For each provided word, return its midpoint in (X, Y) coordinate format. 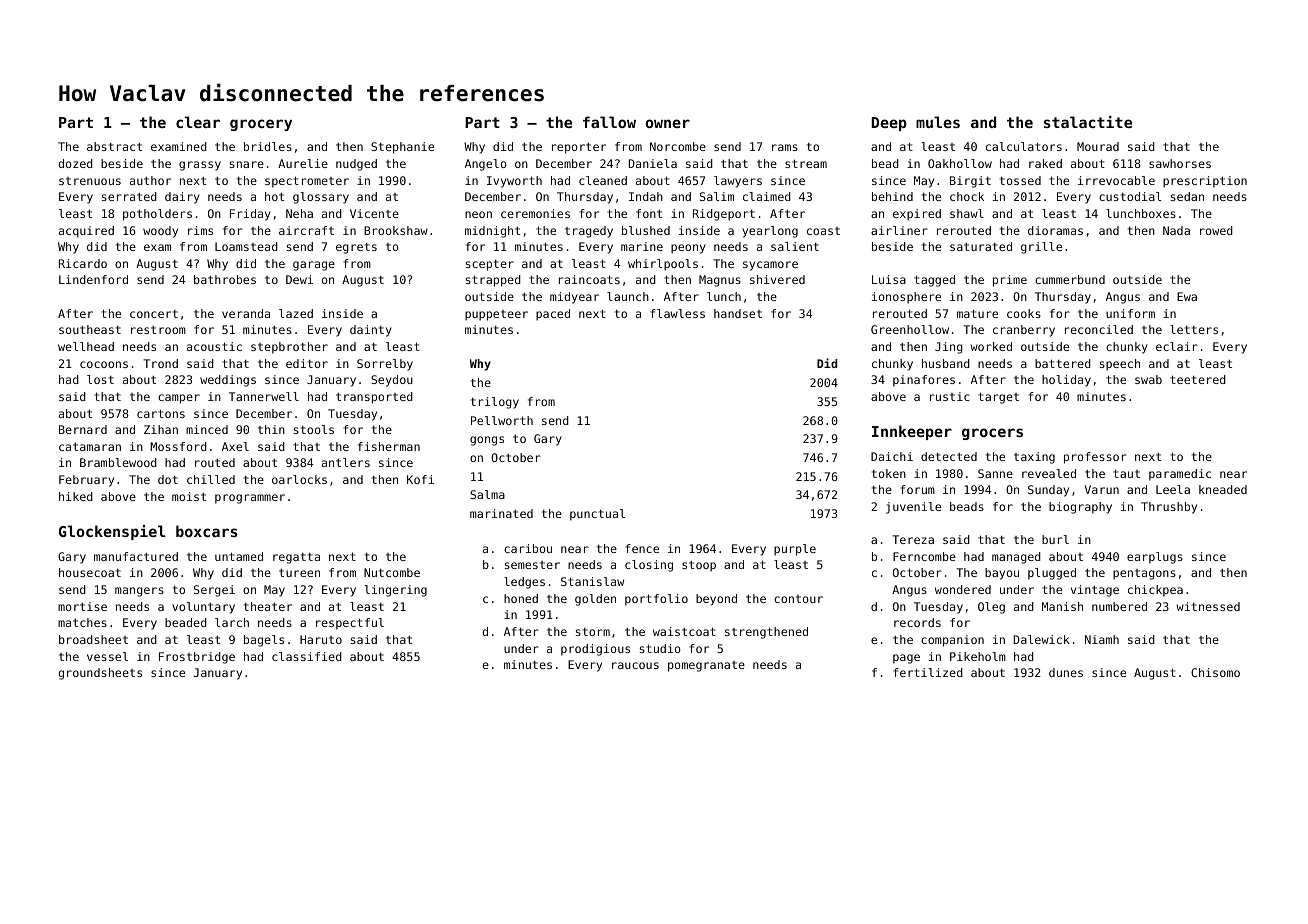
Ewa (1187, 296)
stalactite (1088, 122)
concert (154, 314)
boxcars (207, 531)
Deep (889, 124)
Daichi (892, 456)
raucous (635, 665)
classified (307, 656)
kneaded (1223, 489)
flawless (677, 313)
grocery (261, 125)
